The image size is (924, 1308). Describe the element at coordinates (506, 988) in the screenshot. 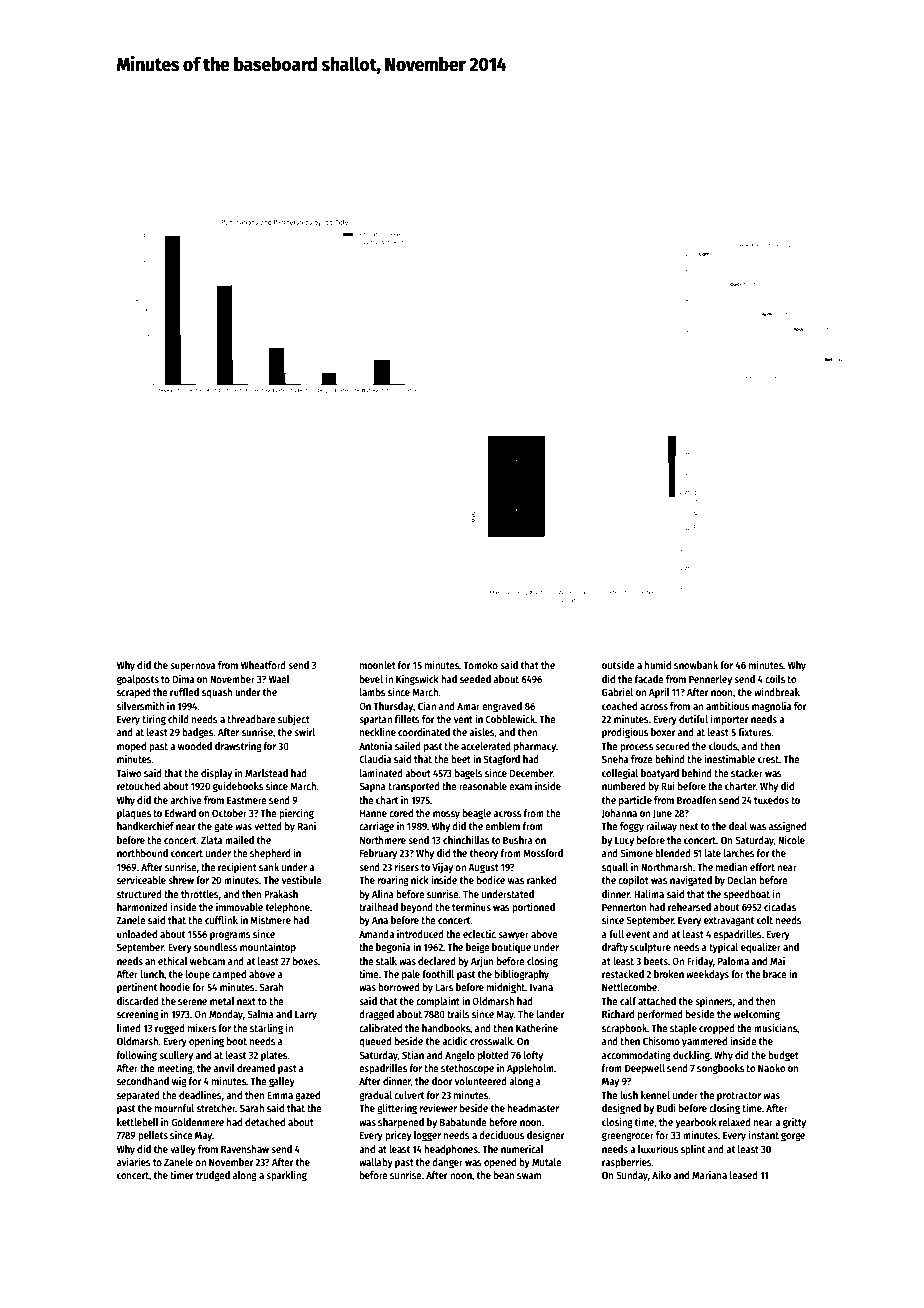

I see `midnight` at that location.
